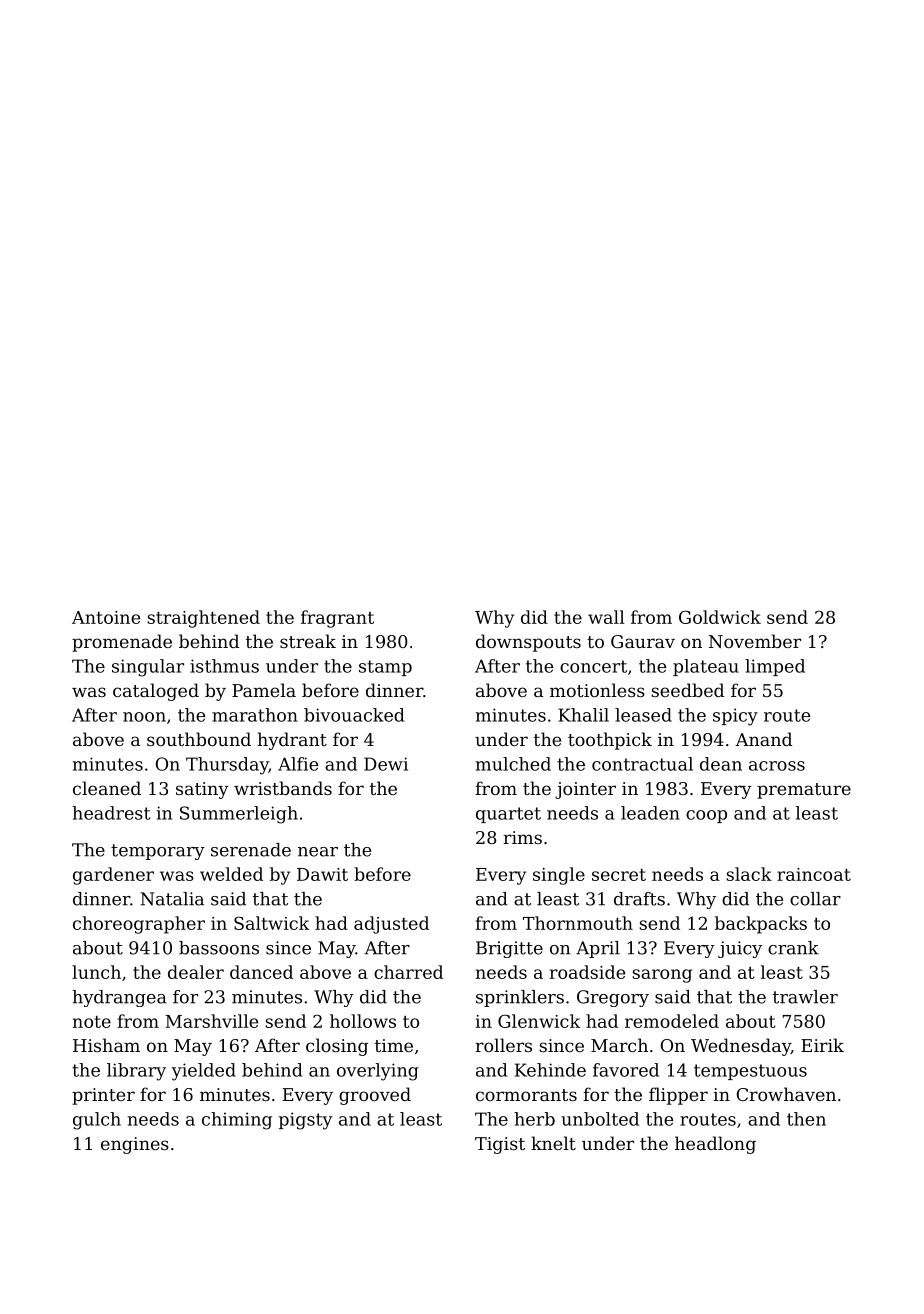 The image size is (924, 1314). Describe the element at coordinates (805, 997) in the screenshot. I see `trawler` at that location.
